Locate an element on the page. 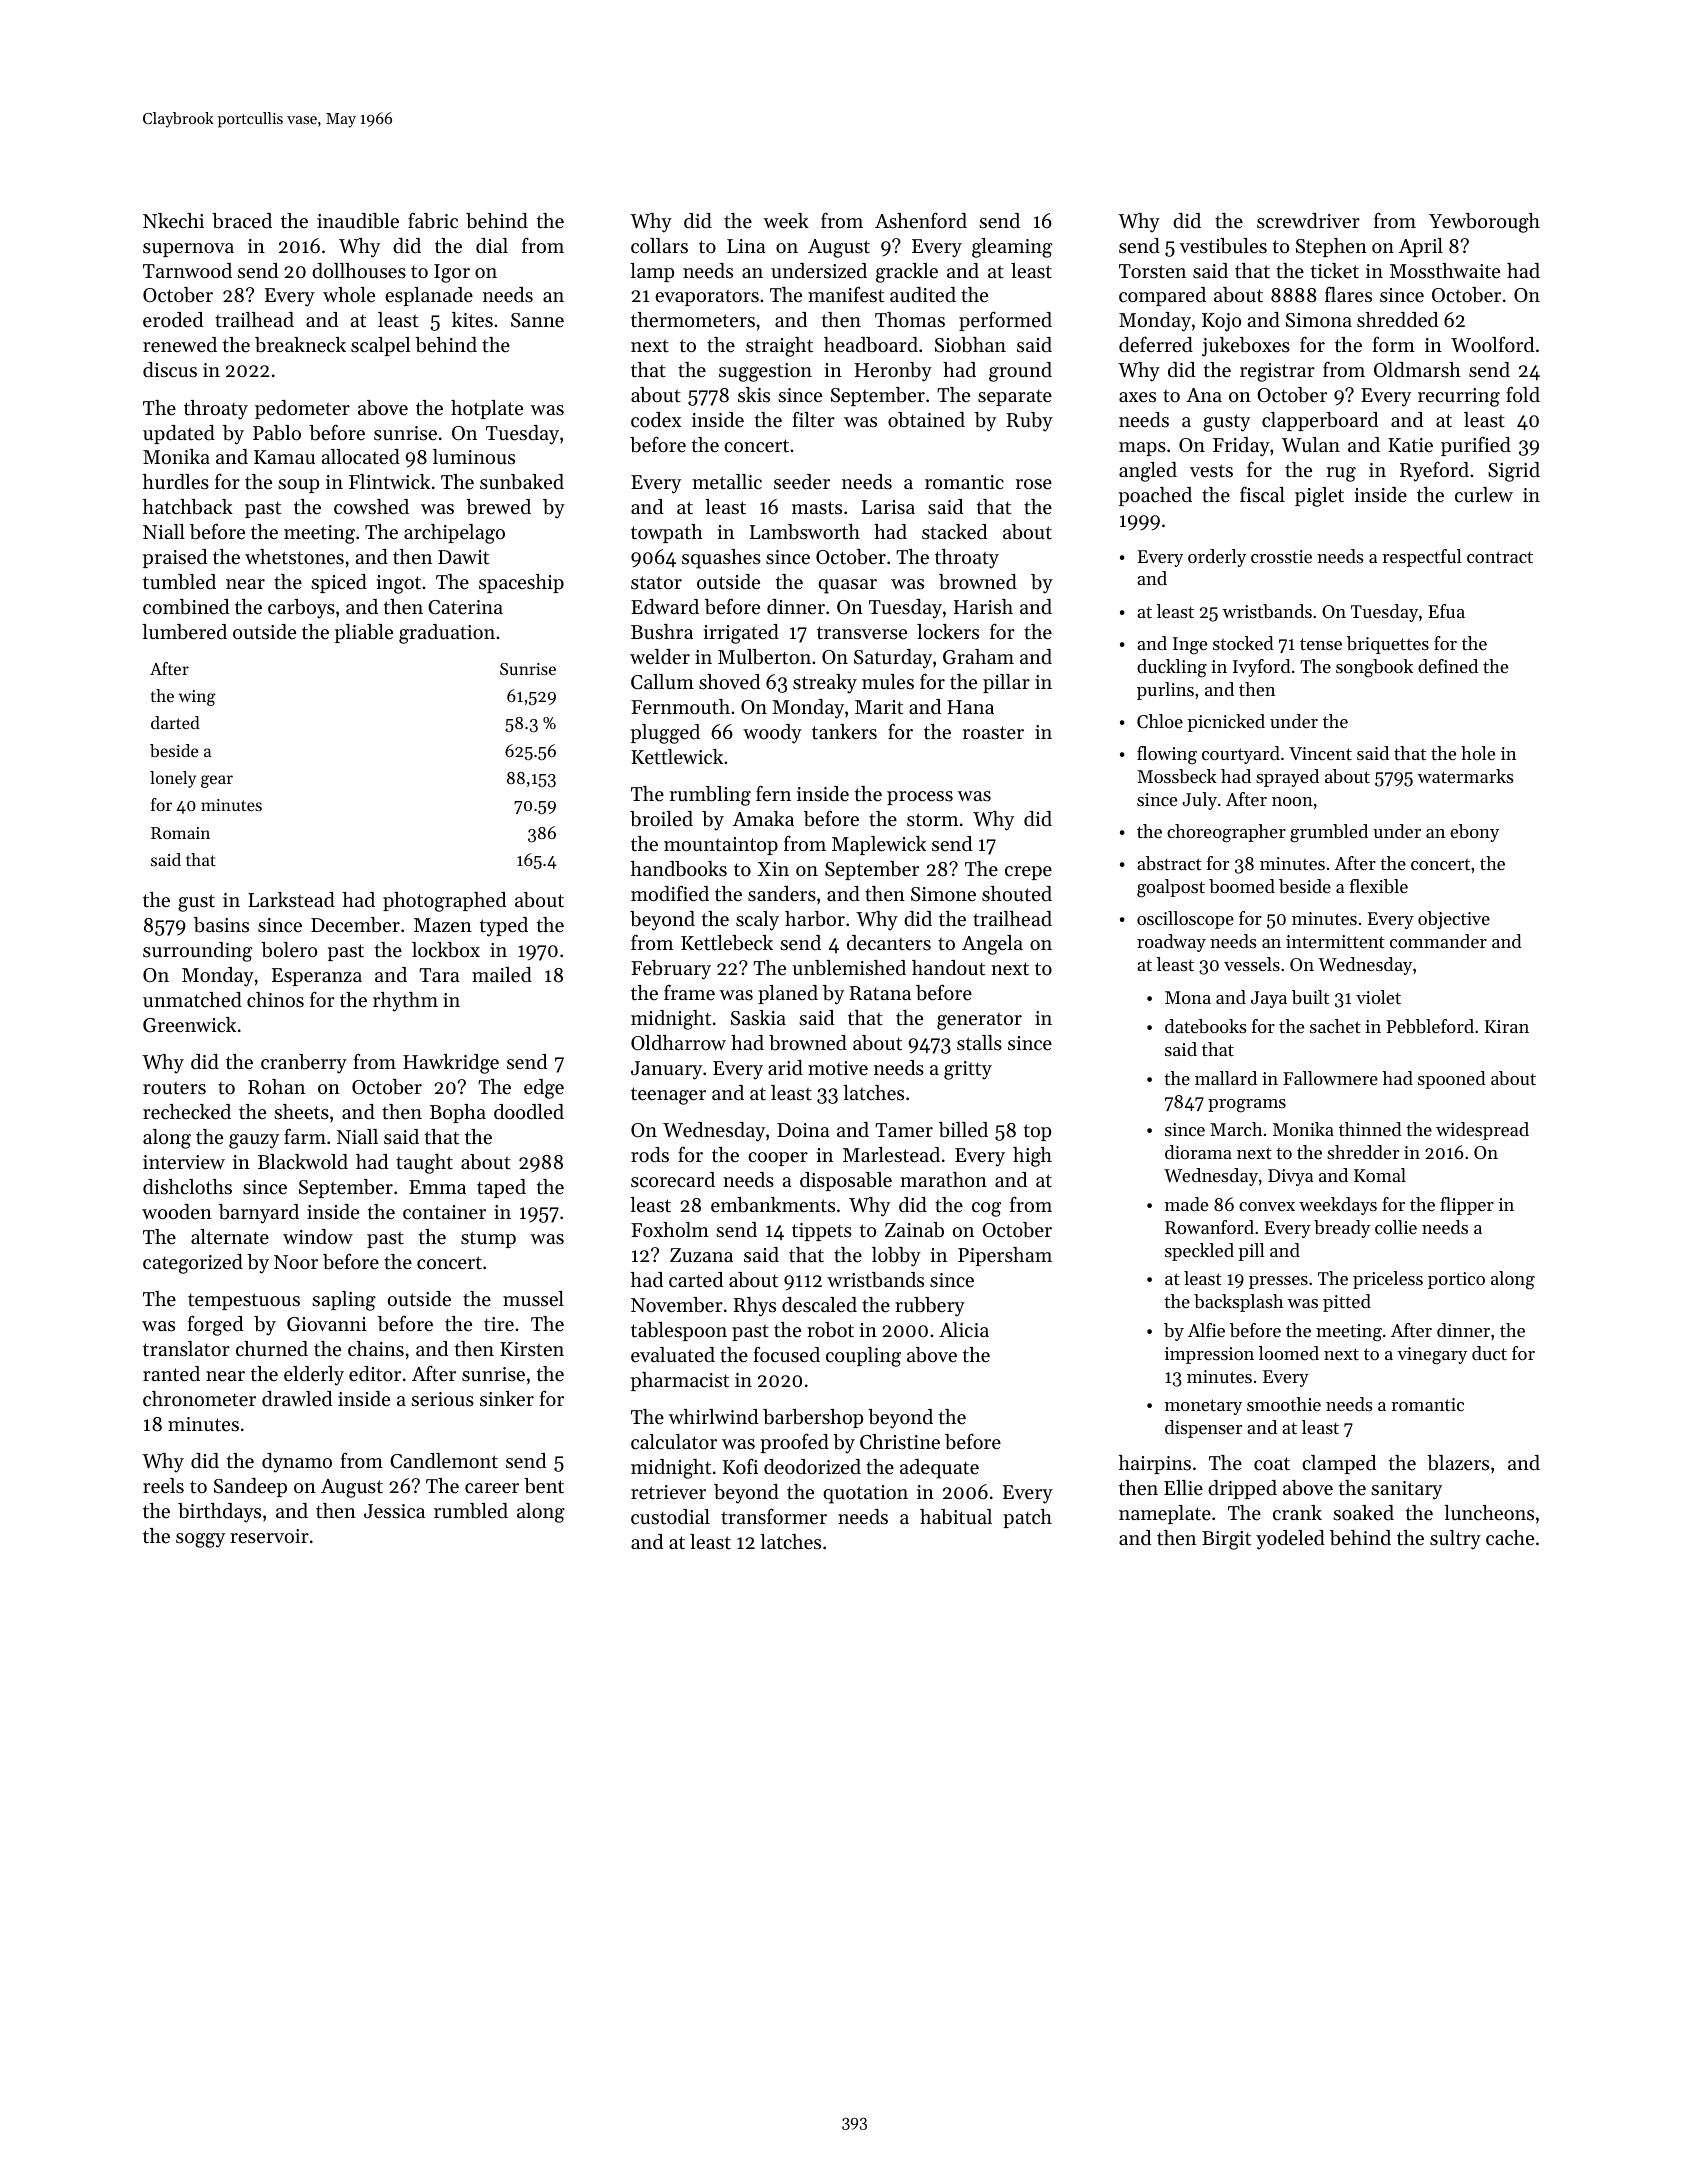 This page has height=2178, width=1683. shouted is located at coordinates (1017, 894).
